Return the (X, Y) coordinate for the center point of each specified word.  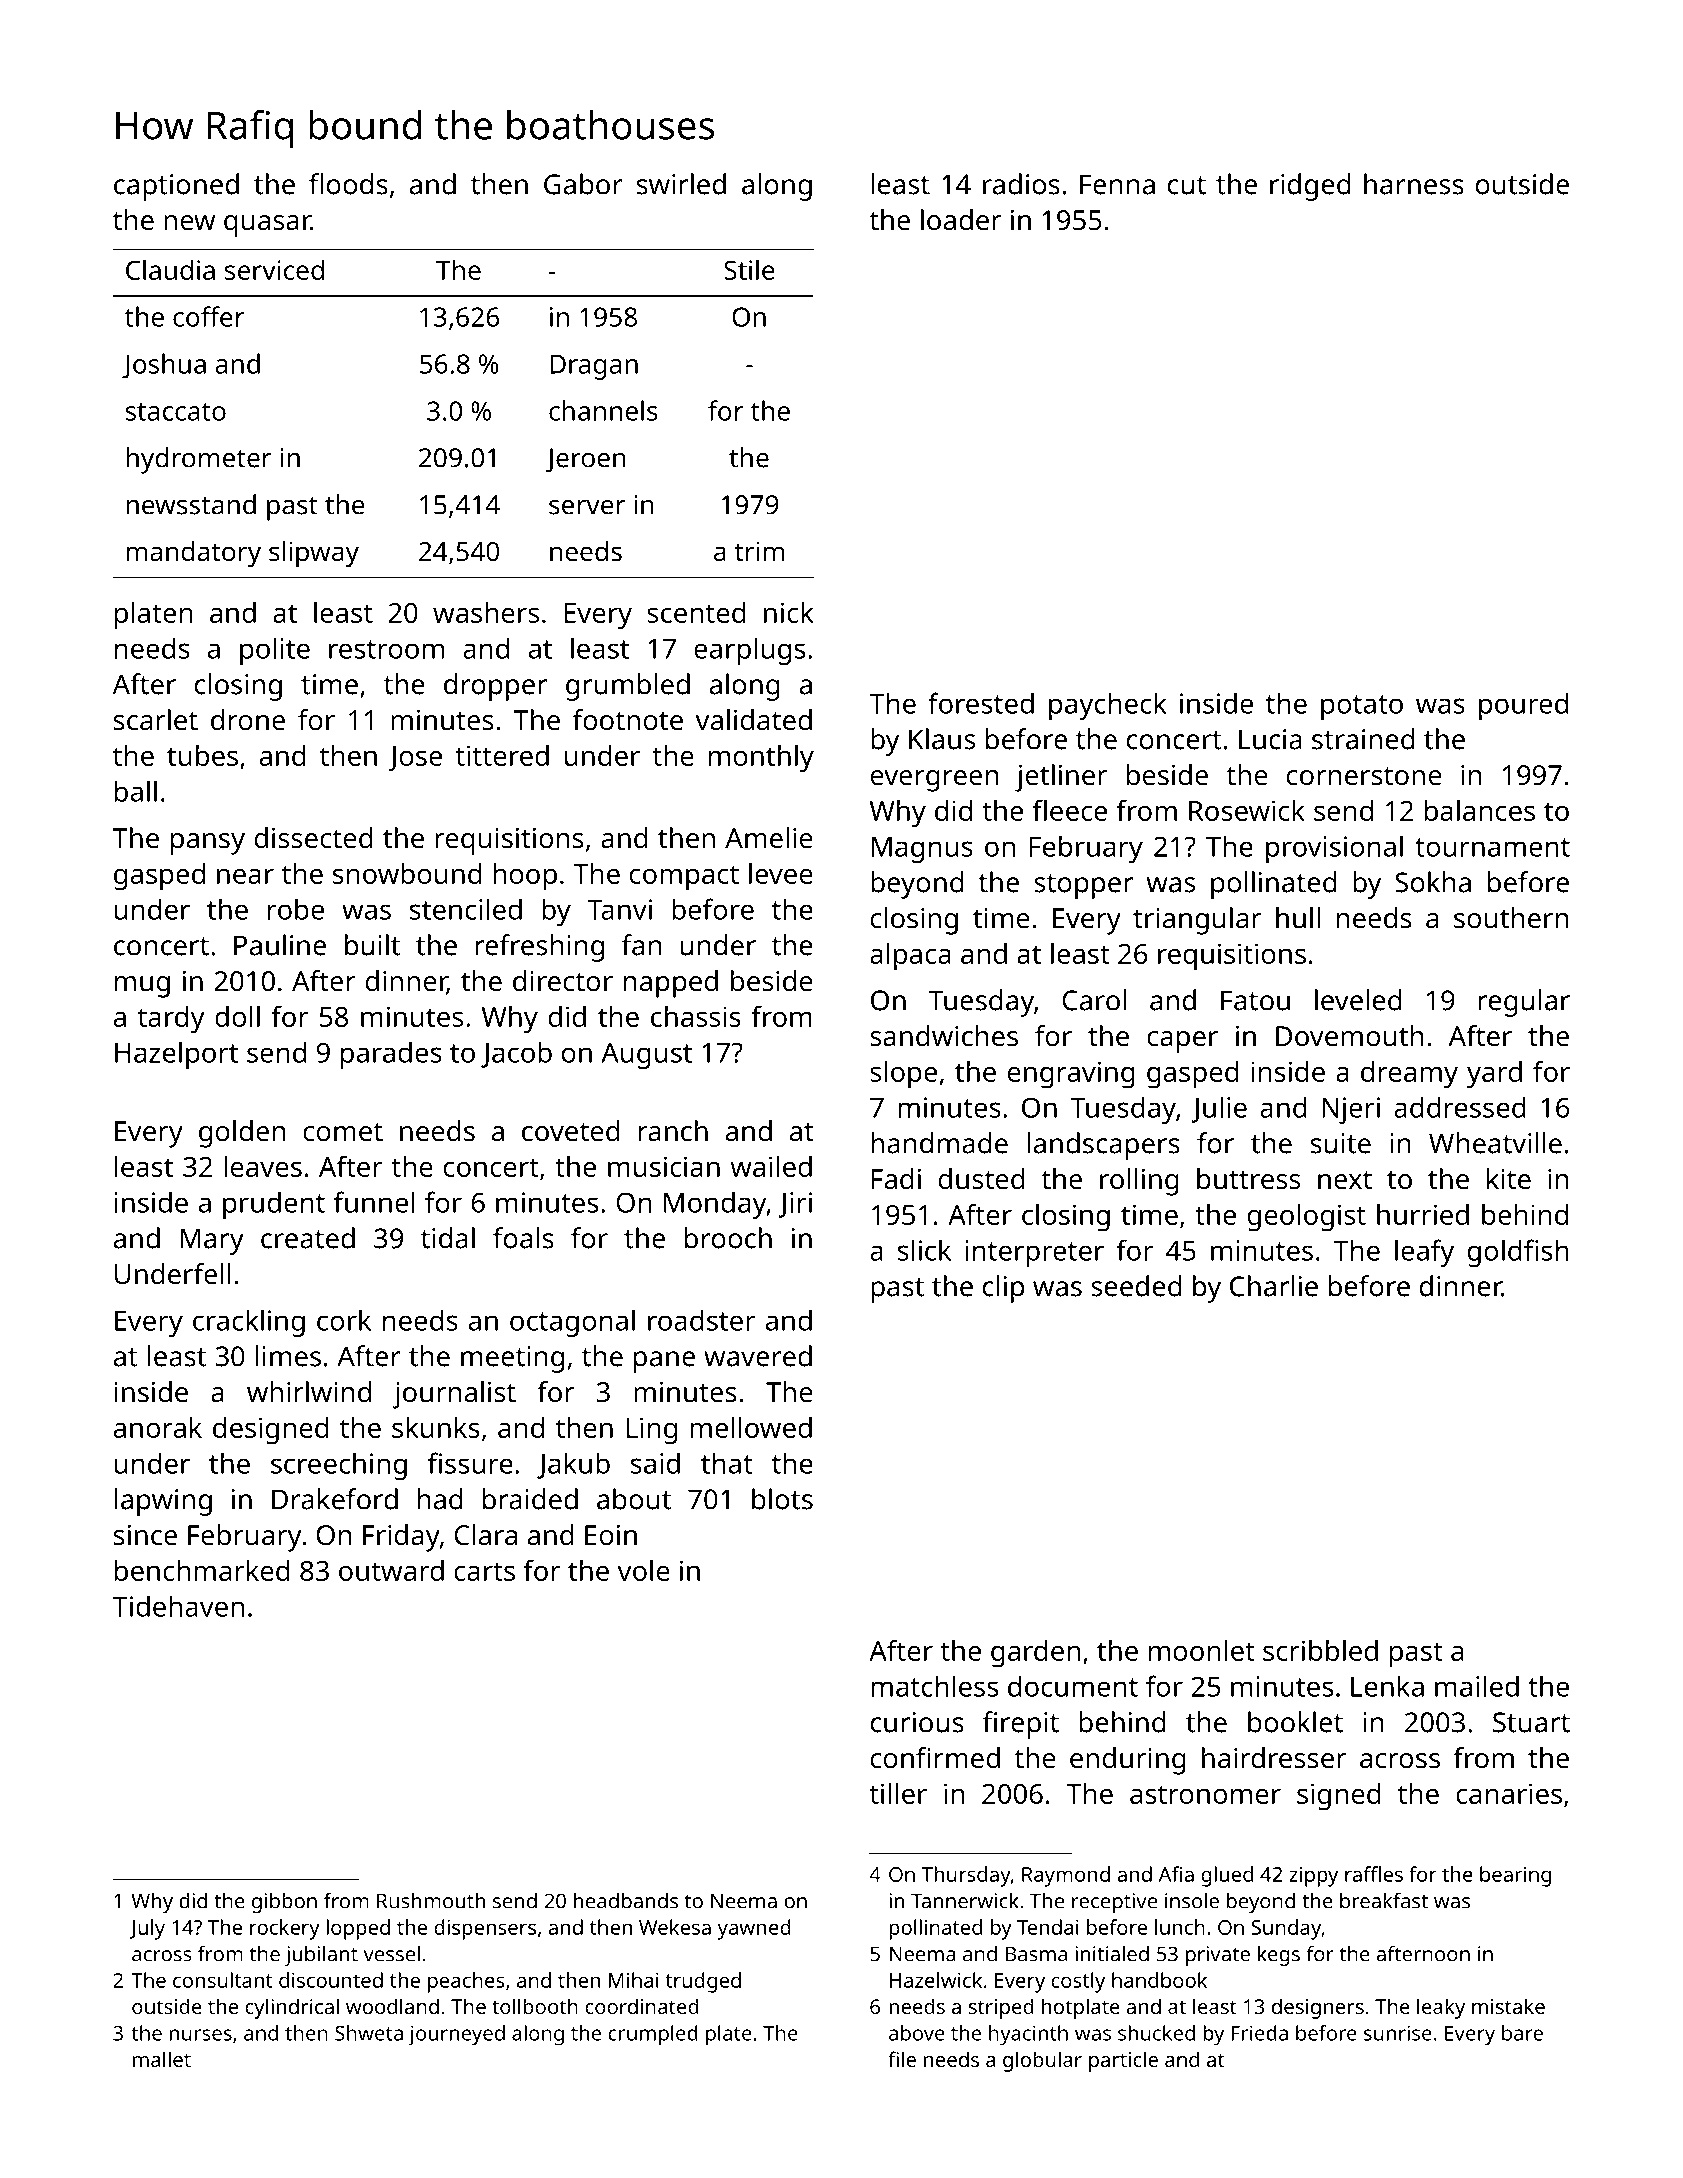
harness (1414, 184)
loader (961, 220)
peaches (466, 1982)
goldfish (1518, 1253)
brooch (728, 1238)
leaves (263, 1166)
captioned (176, 187)
